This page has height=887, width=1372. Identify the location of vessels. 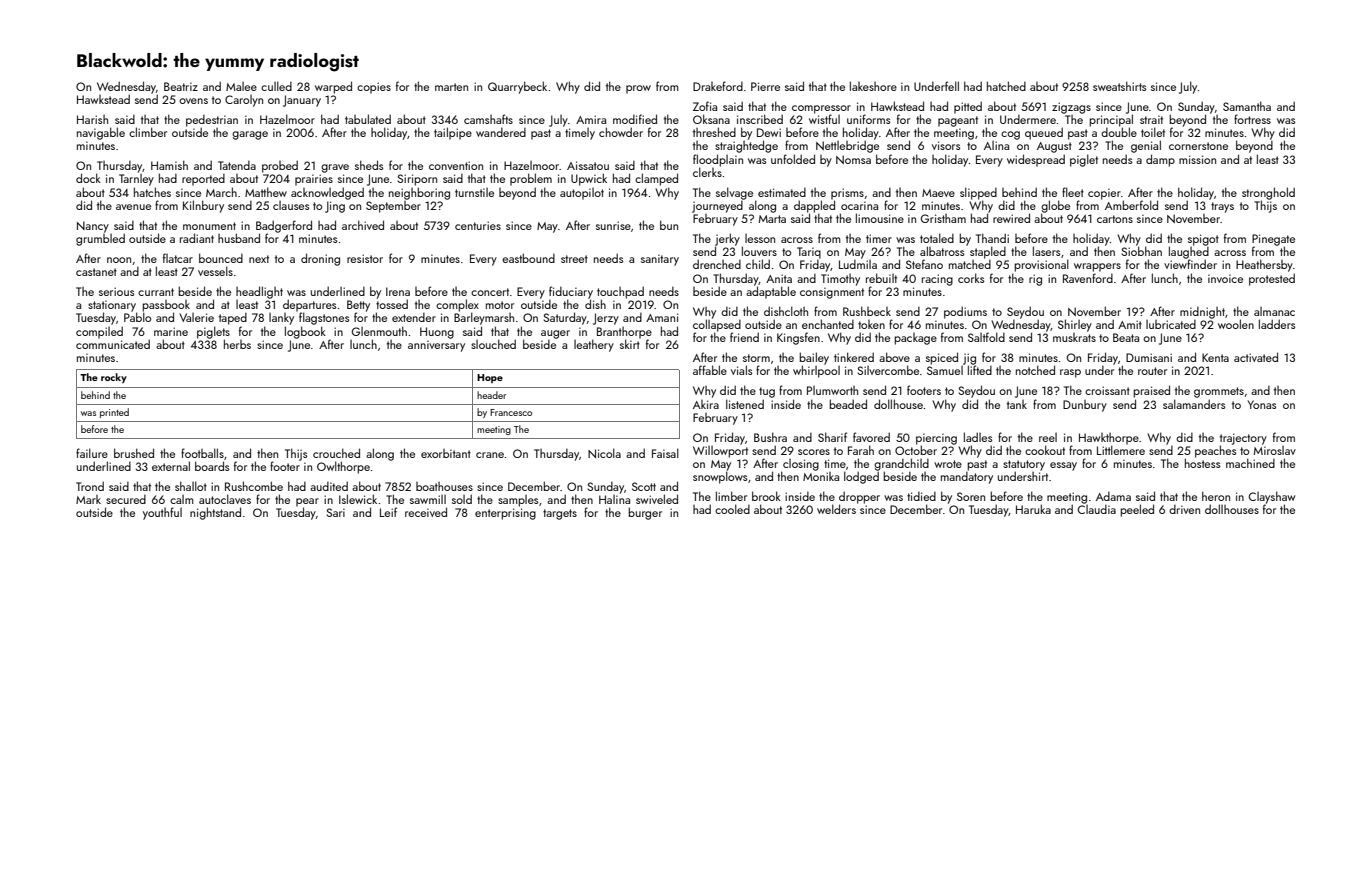
(215, 271).
